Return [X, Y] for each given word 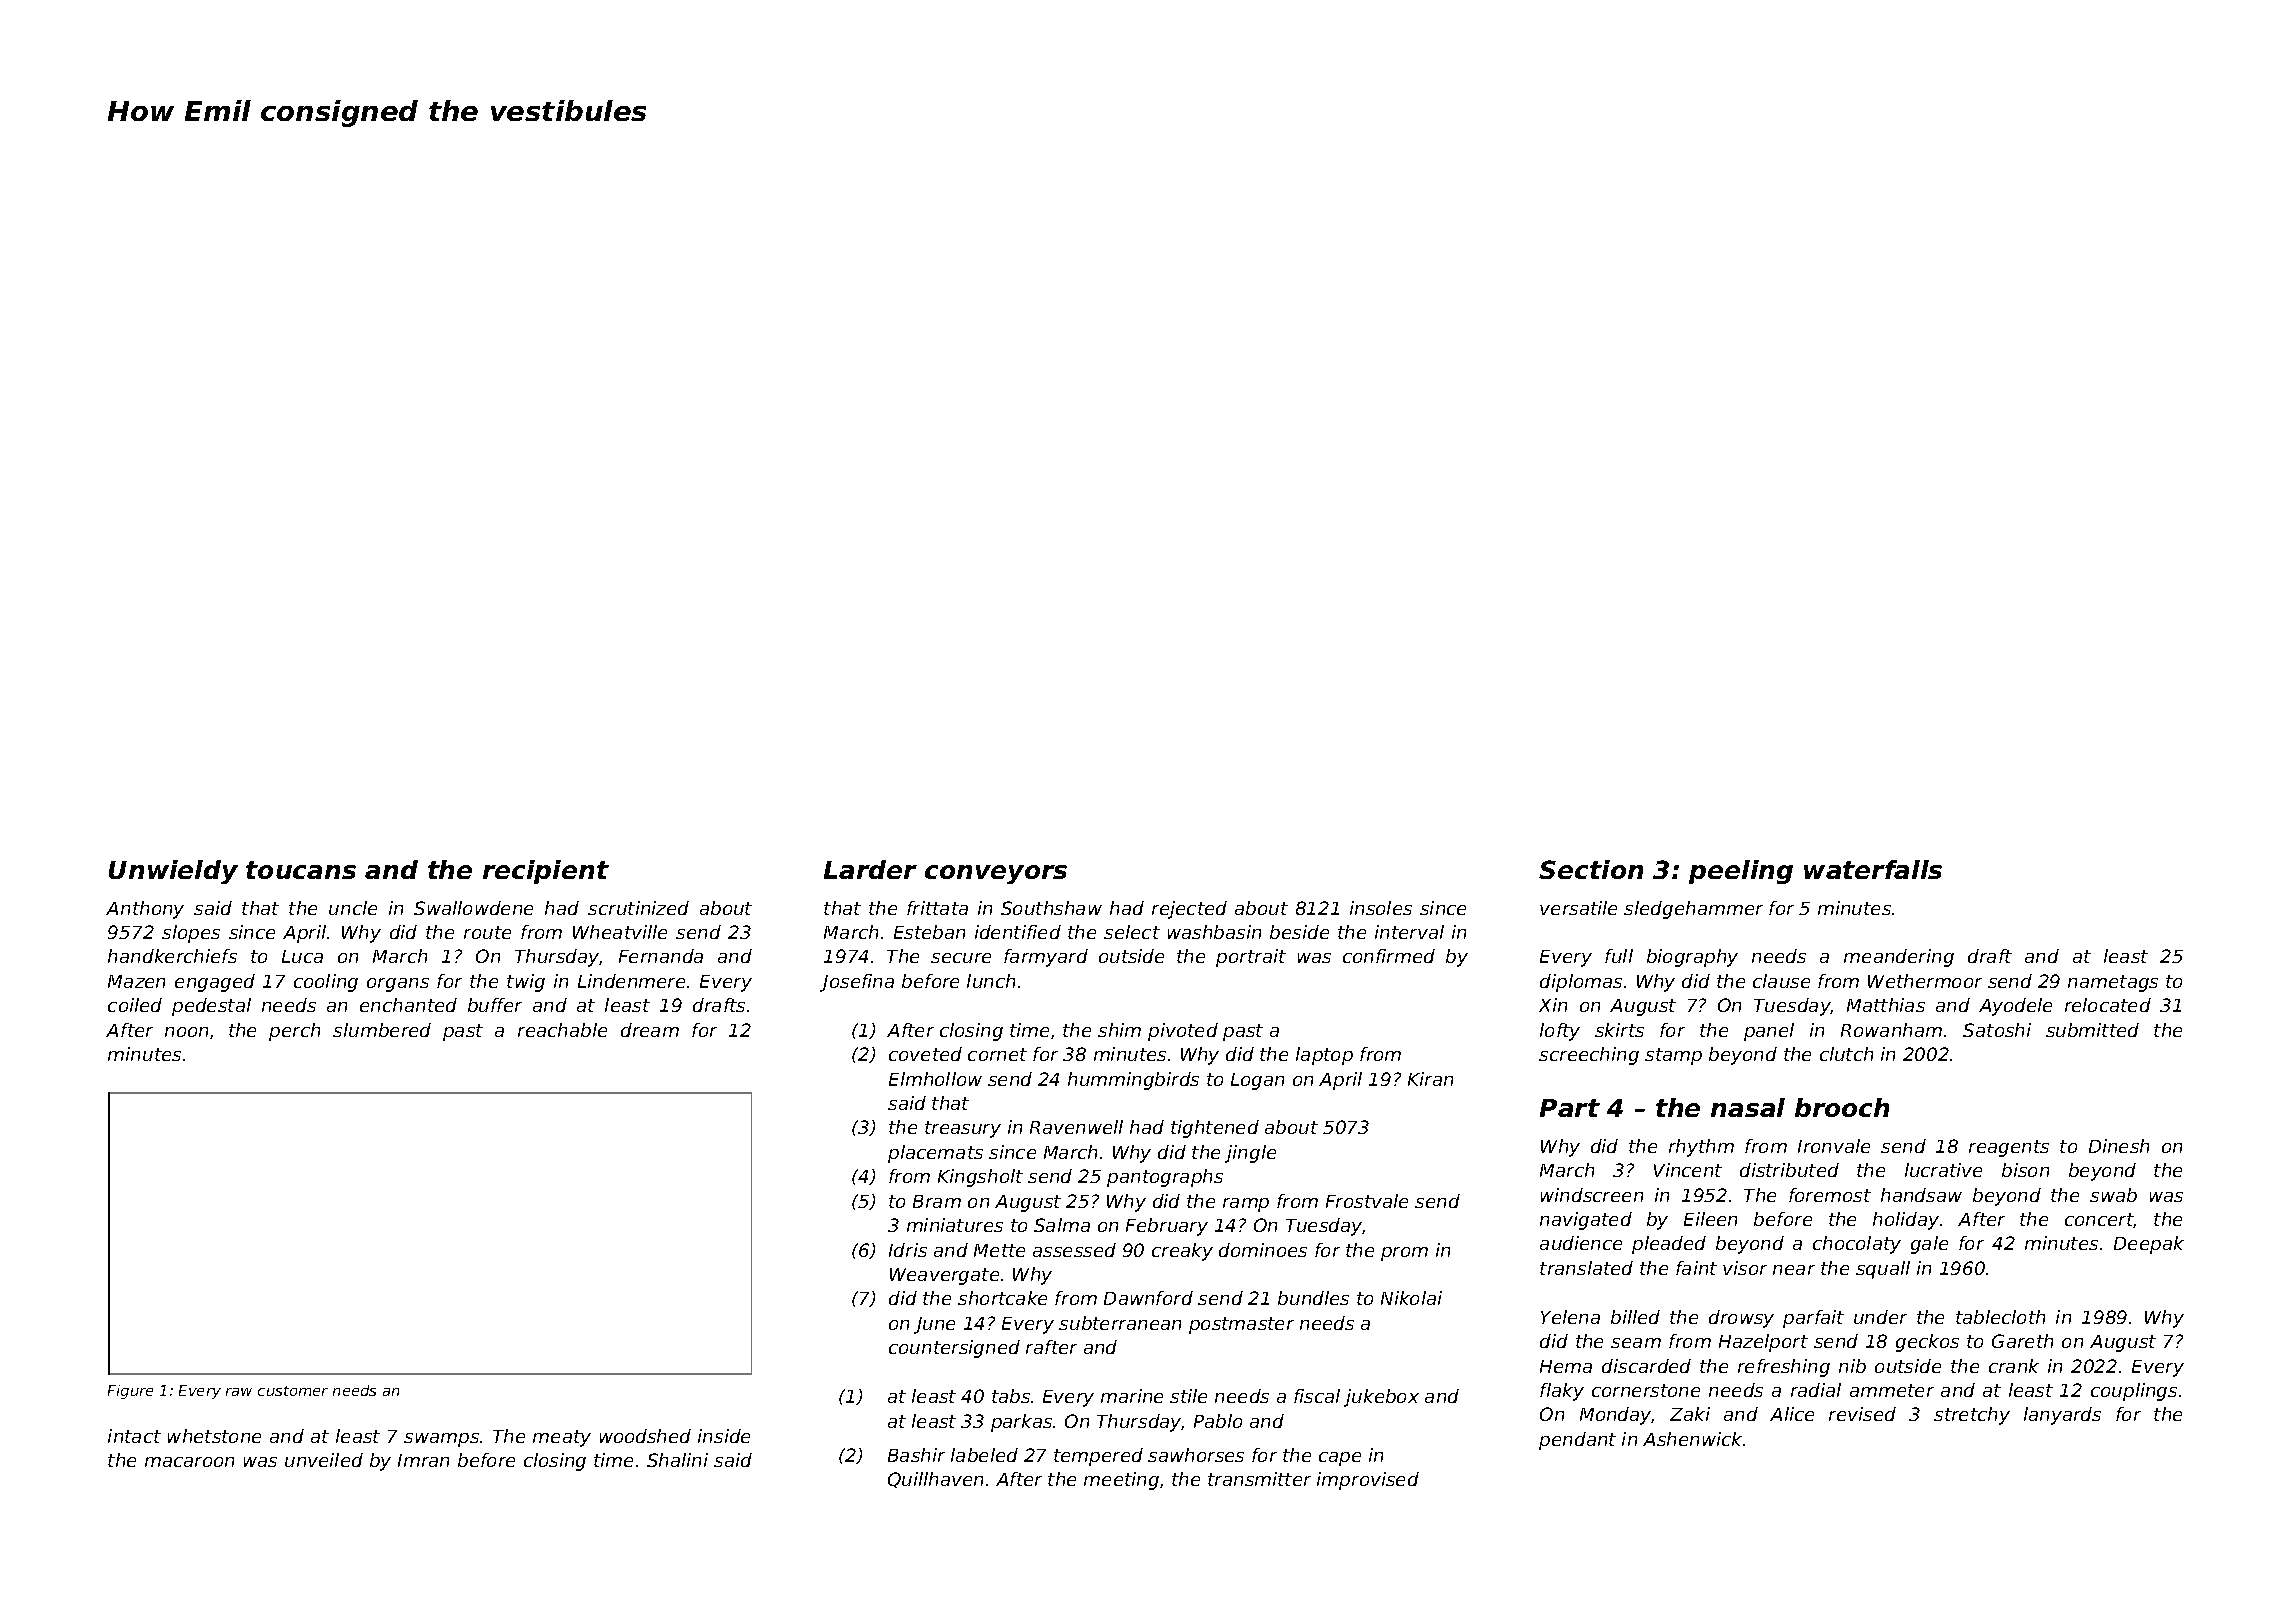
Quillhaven [935, 1480]
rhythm [1701, 1148]
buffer [495, 1005]
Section [1591, 869]
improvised [1368, 1481]
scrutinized [638, 908]
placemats [935, 1154]
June [934, 1325]
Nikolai [1411, 1298]
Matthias [1886, 1005]
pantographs [1165, 1178]
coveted [925, 1054]
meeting [1121, 1481]
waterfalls [1873, 869]
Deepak [2149, 1245]
